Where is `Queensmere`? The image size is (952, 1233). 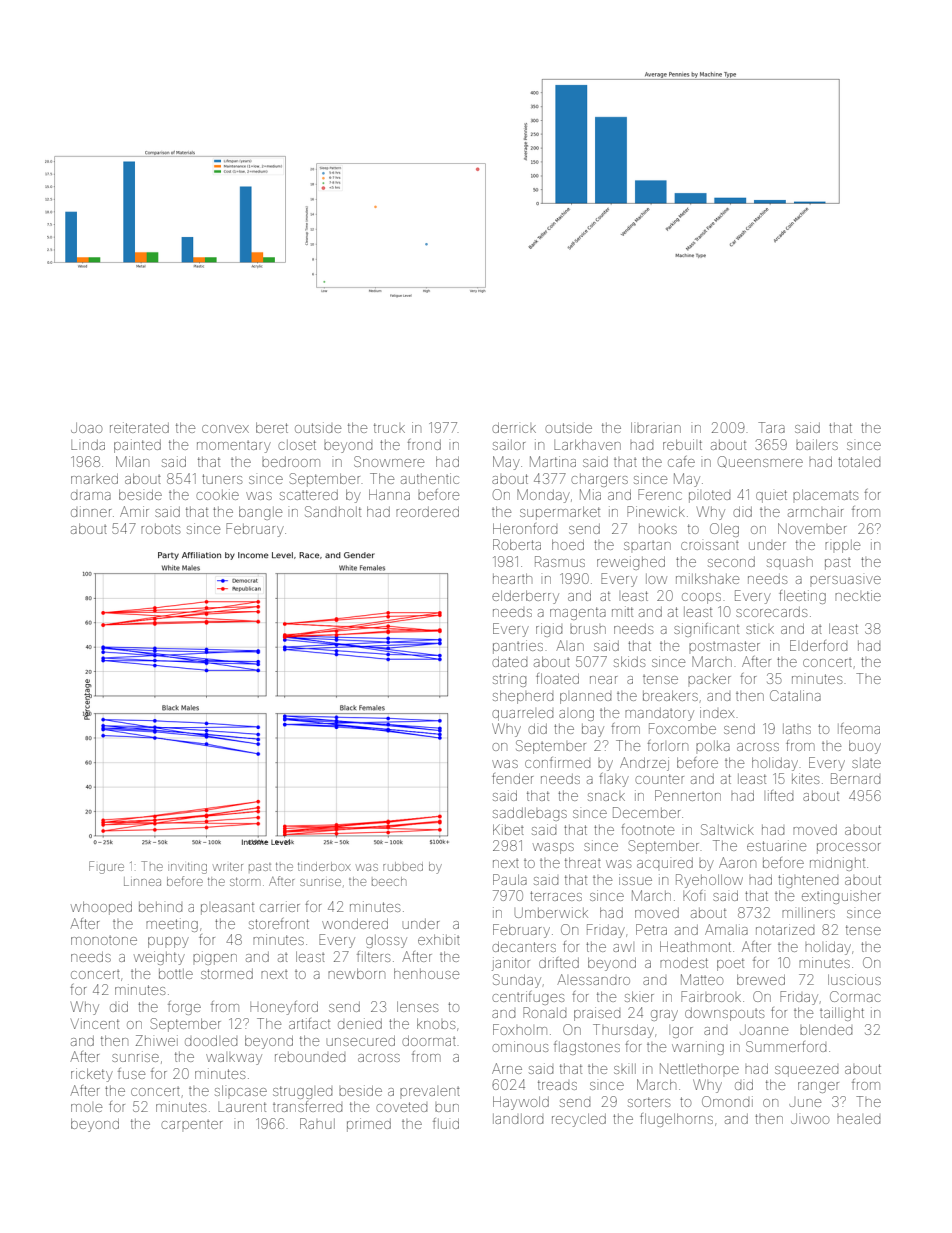 Queensmere is located at coordinates (760, 462).
